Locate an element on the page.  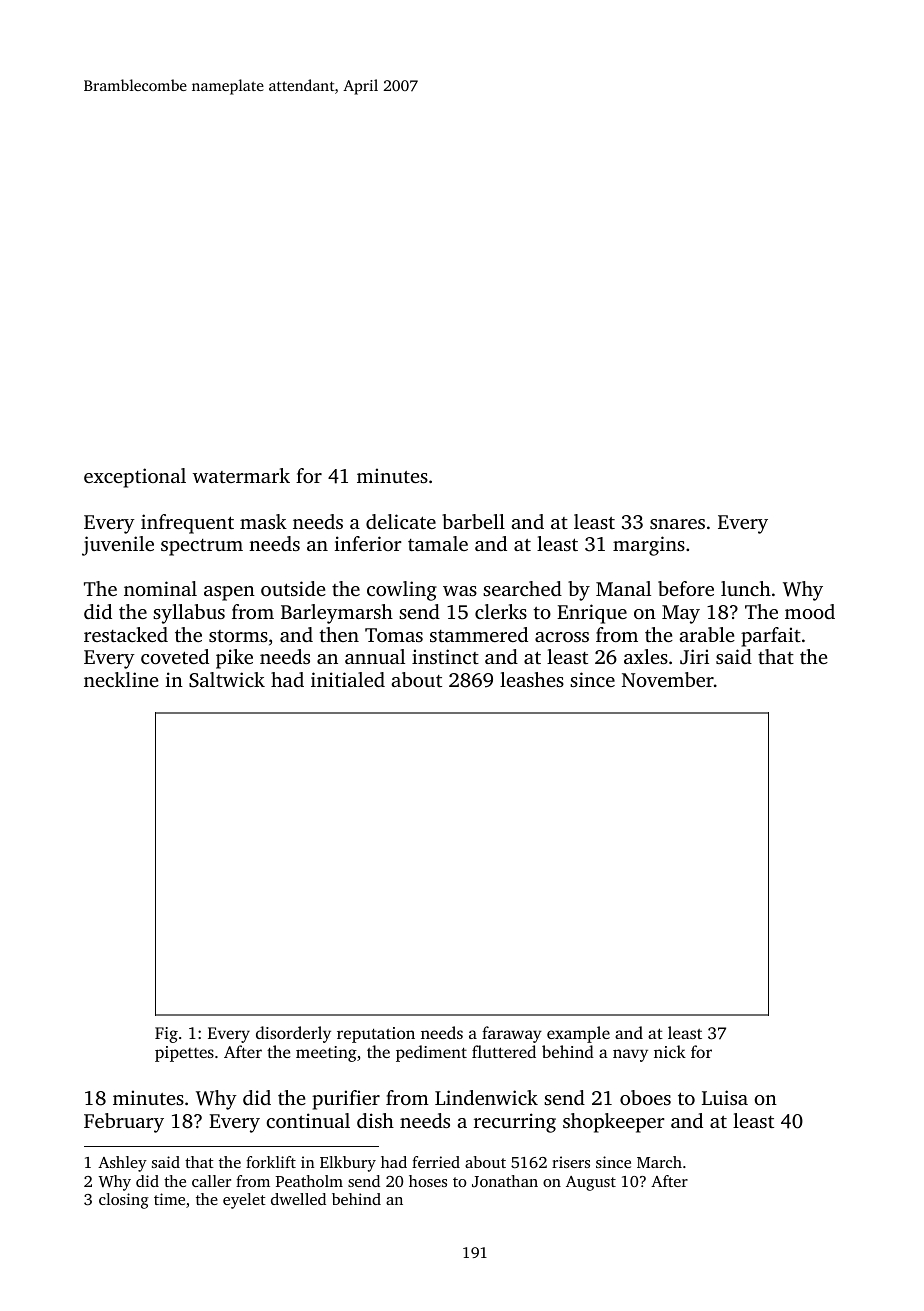
nick is located at coordinates (670, 1051).
